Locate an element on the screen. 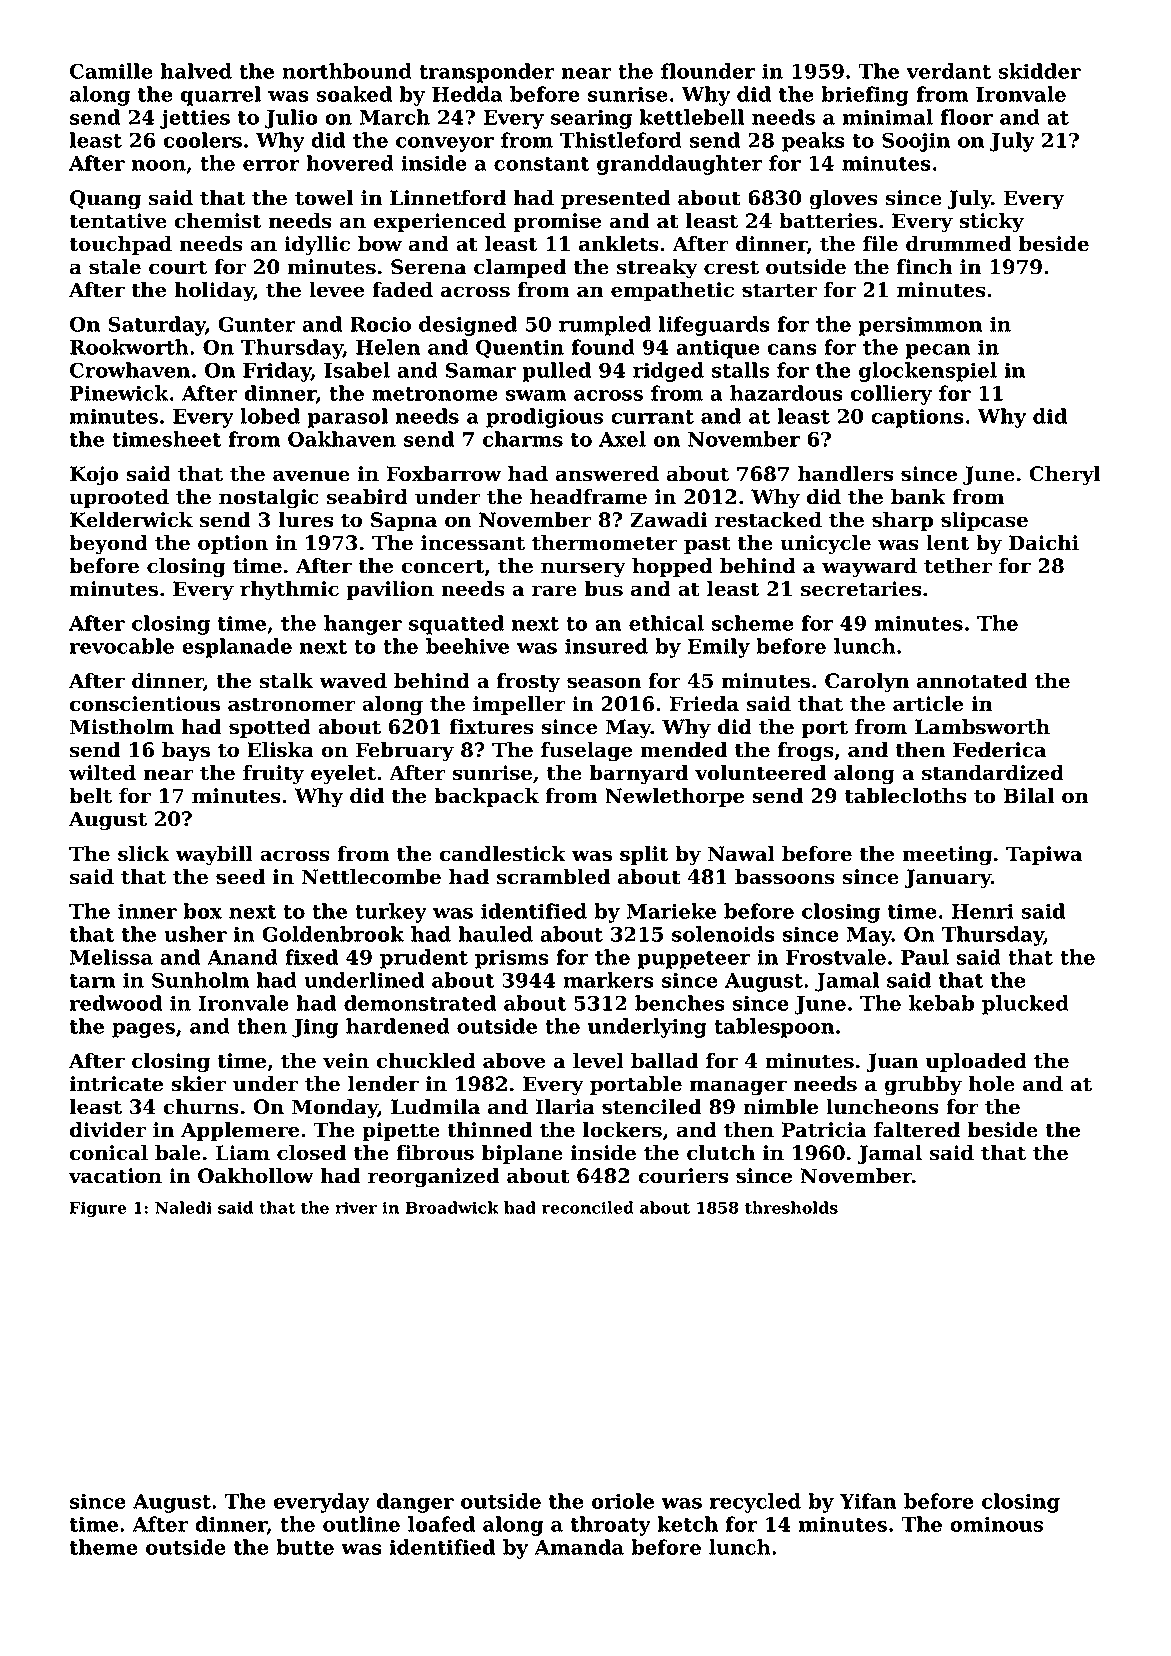 This screenshot has width=1171, height=1656. transponder is located at coordinates (487, 73).
